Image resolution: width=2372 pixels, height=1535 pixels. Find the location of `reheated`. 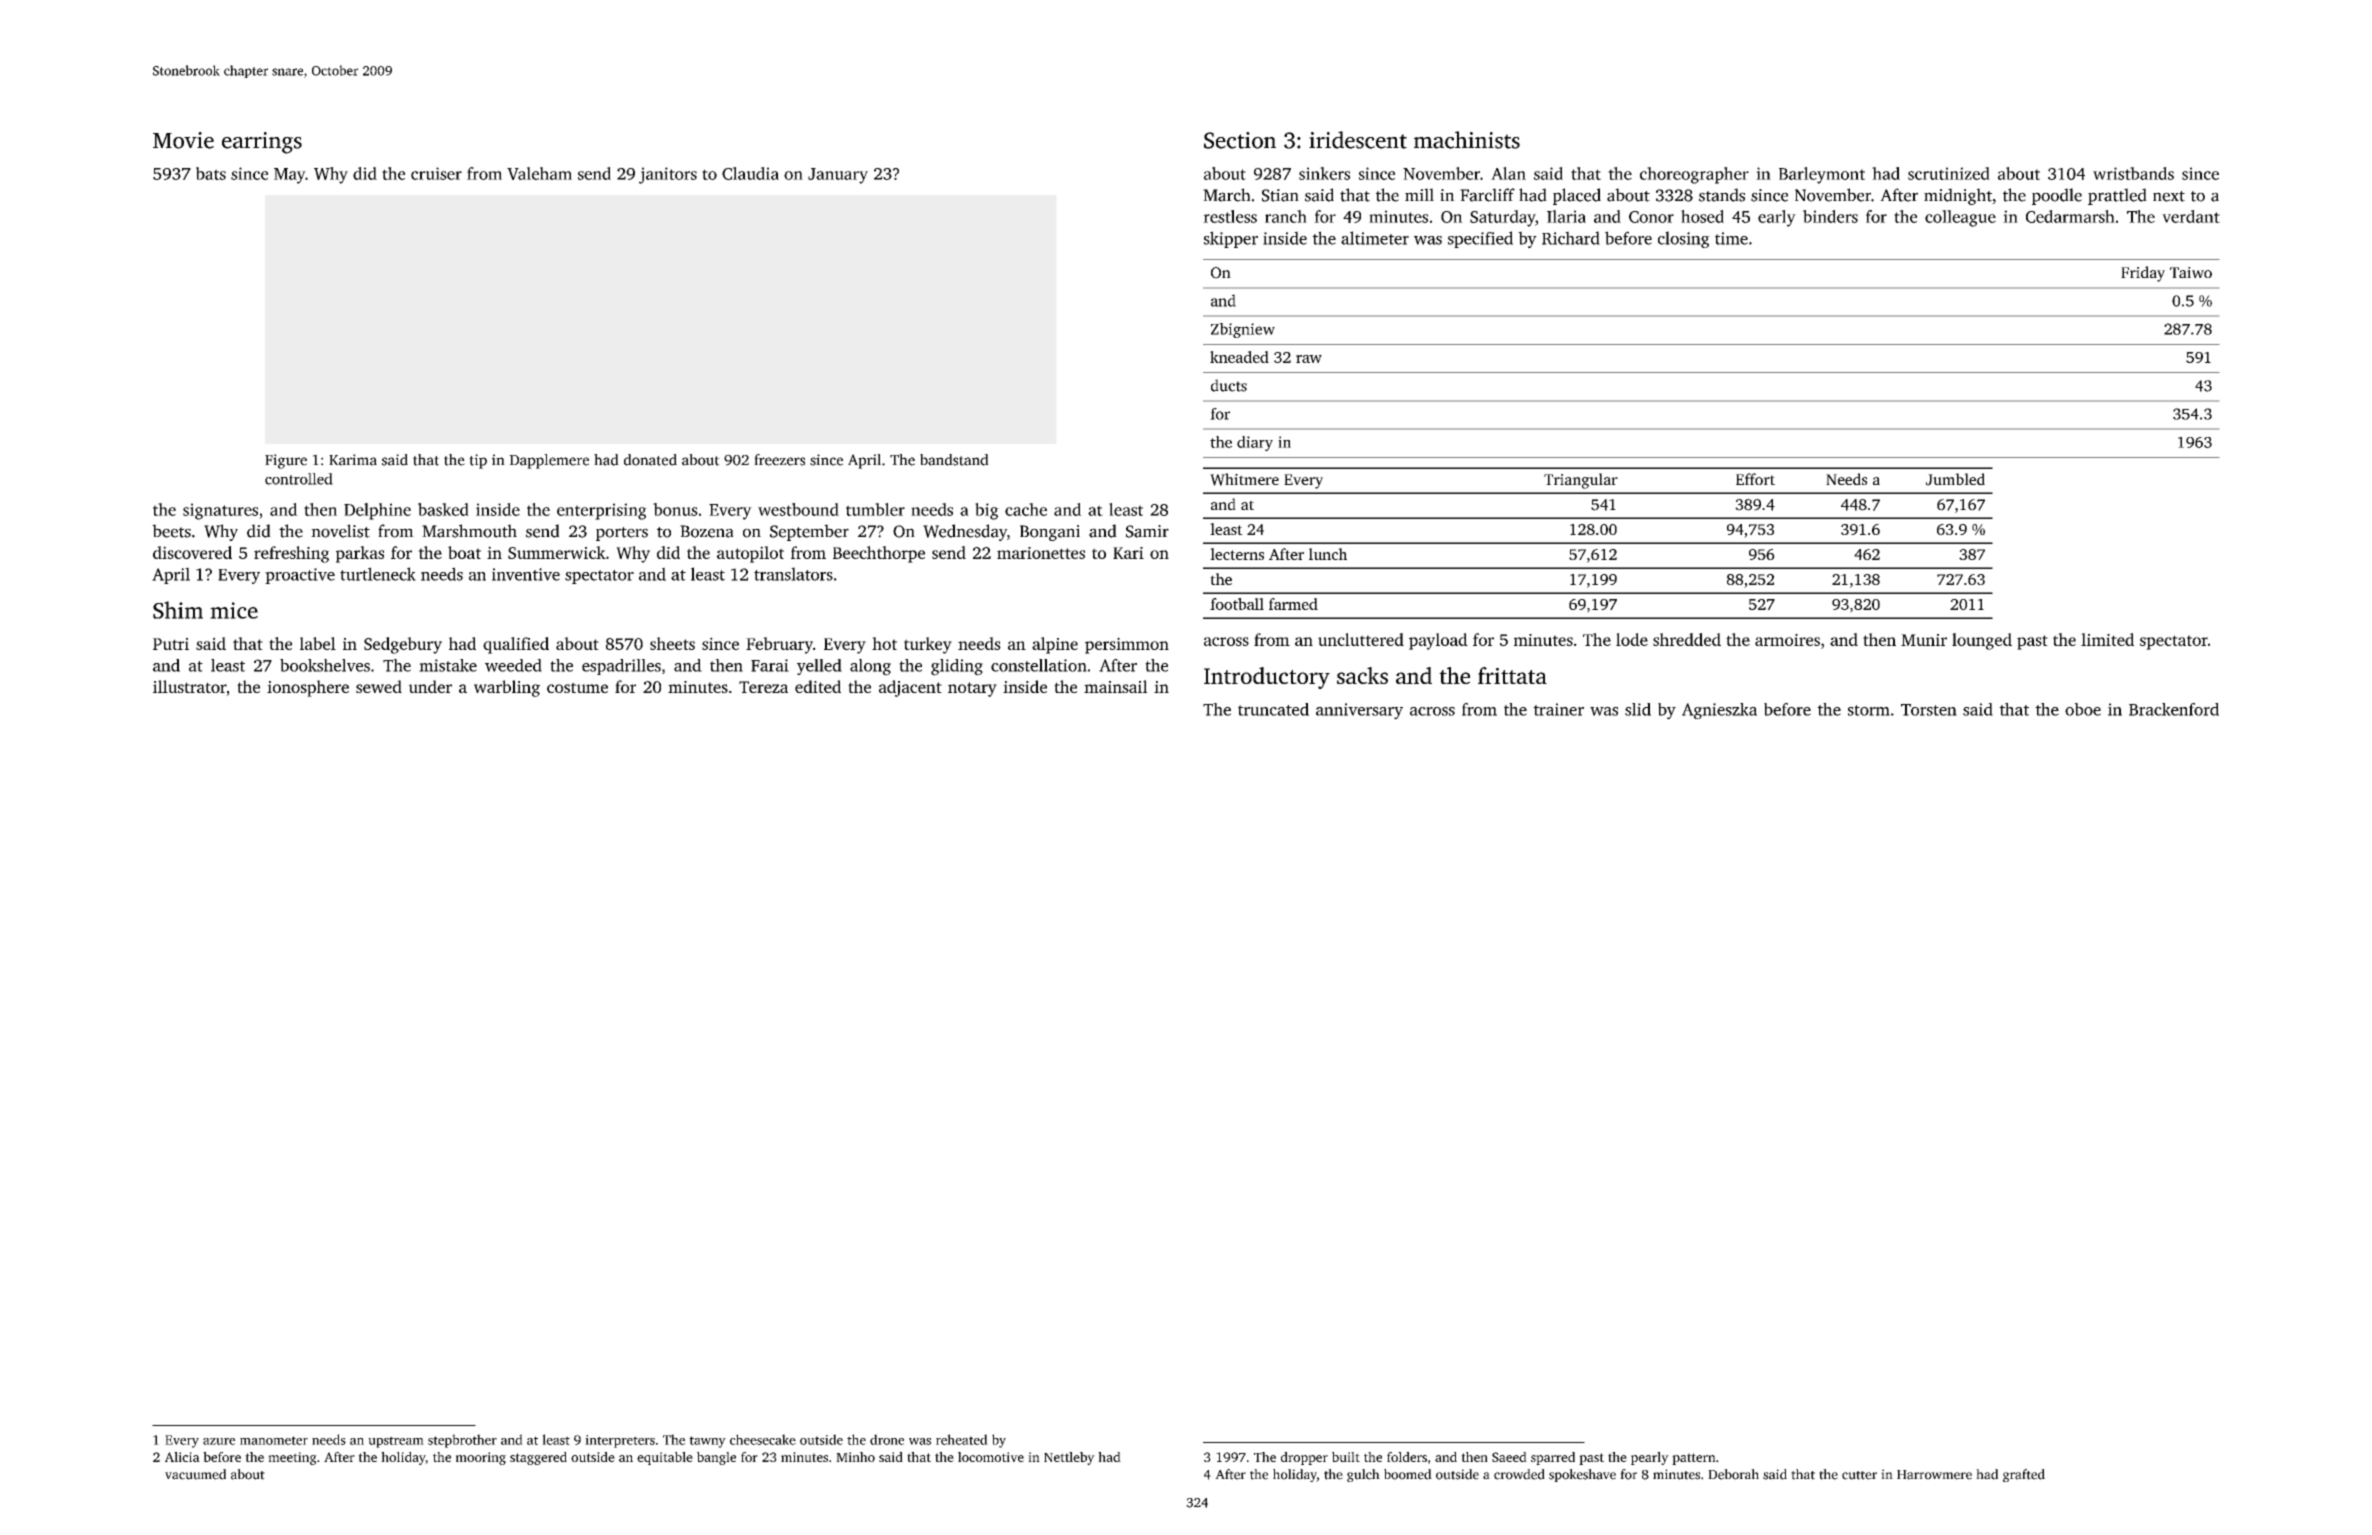

reheated is located at coordinates (962, 1439).
